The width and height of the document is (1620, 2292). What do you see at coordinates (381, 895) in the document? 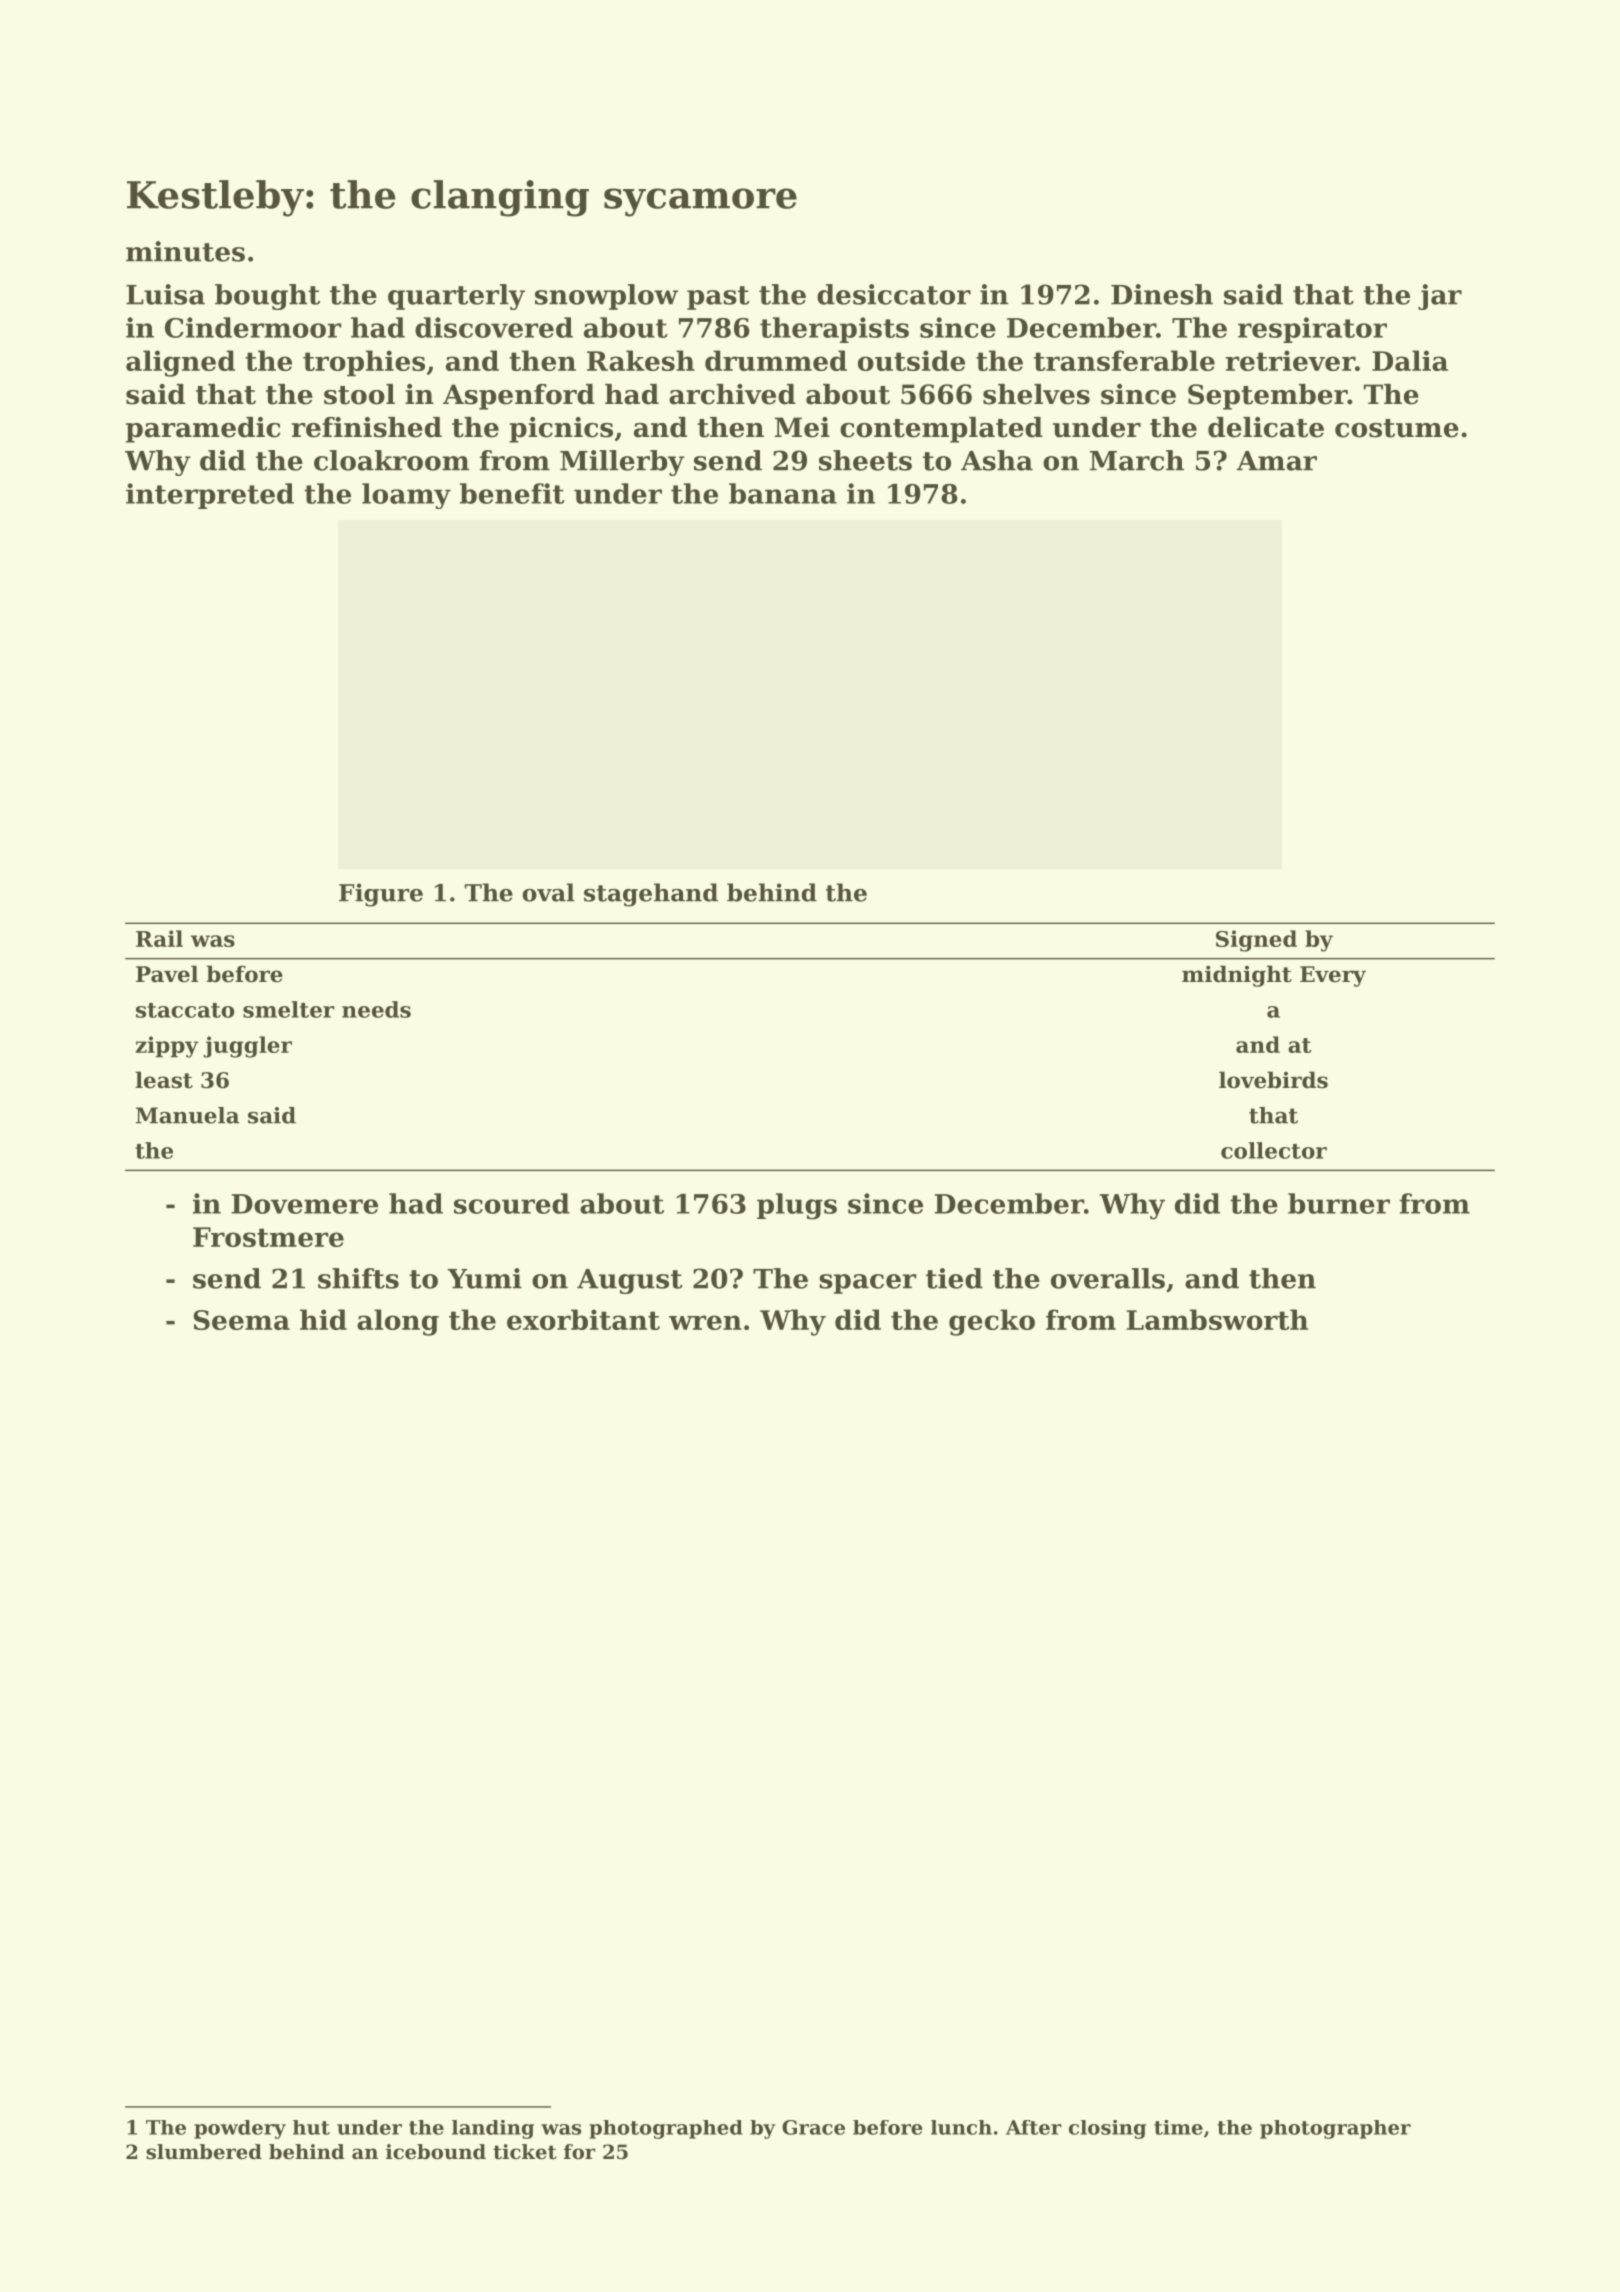
I see `Figure` at bounding box center [381, 895].
